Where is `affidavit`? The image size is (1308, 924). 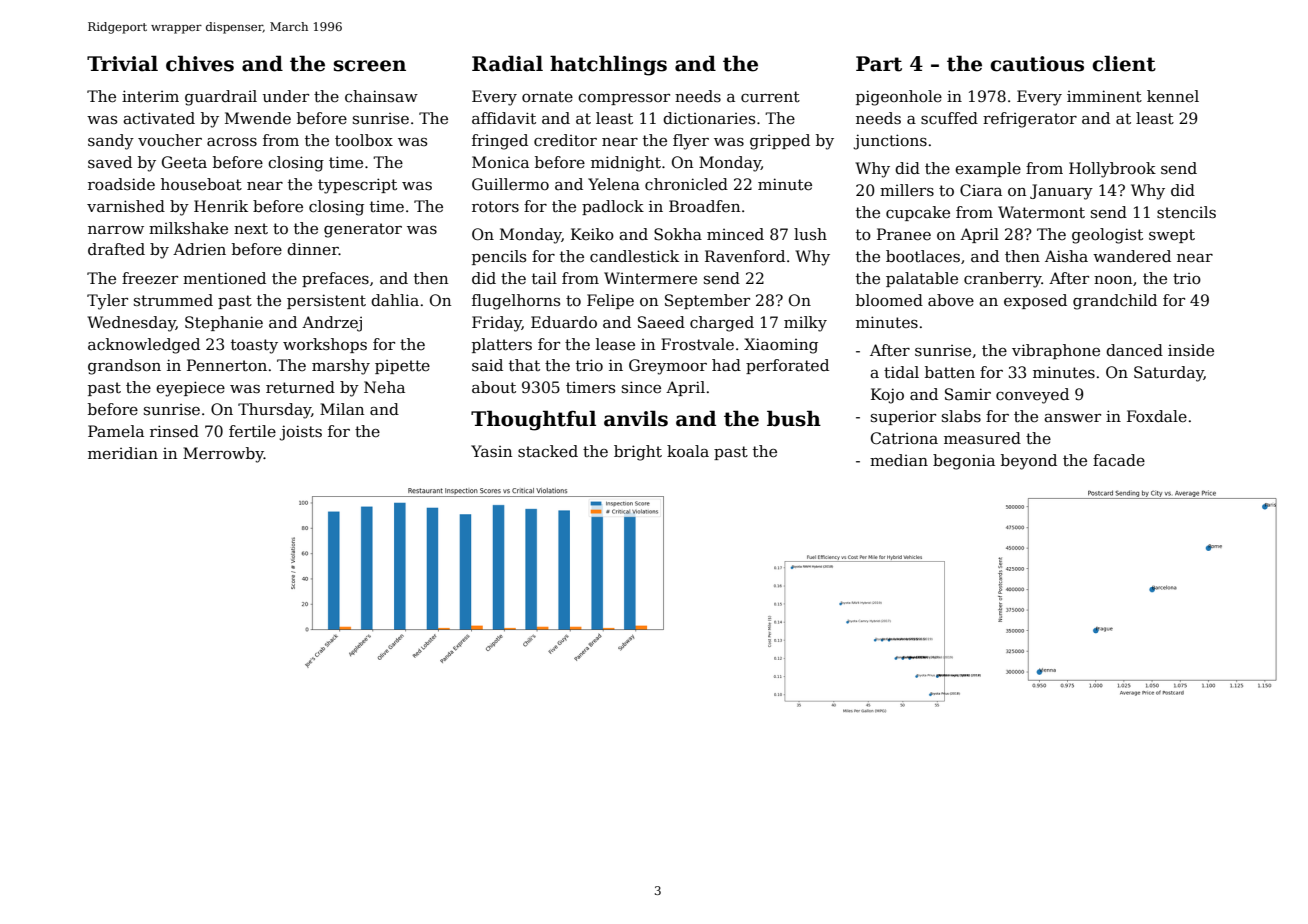
affidavit is located at coordinates (504, 118).
